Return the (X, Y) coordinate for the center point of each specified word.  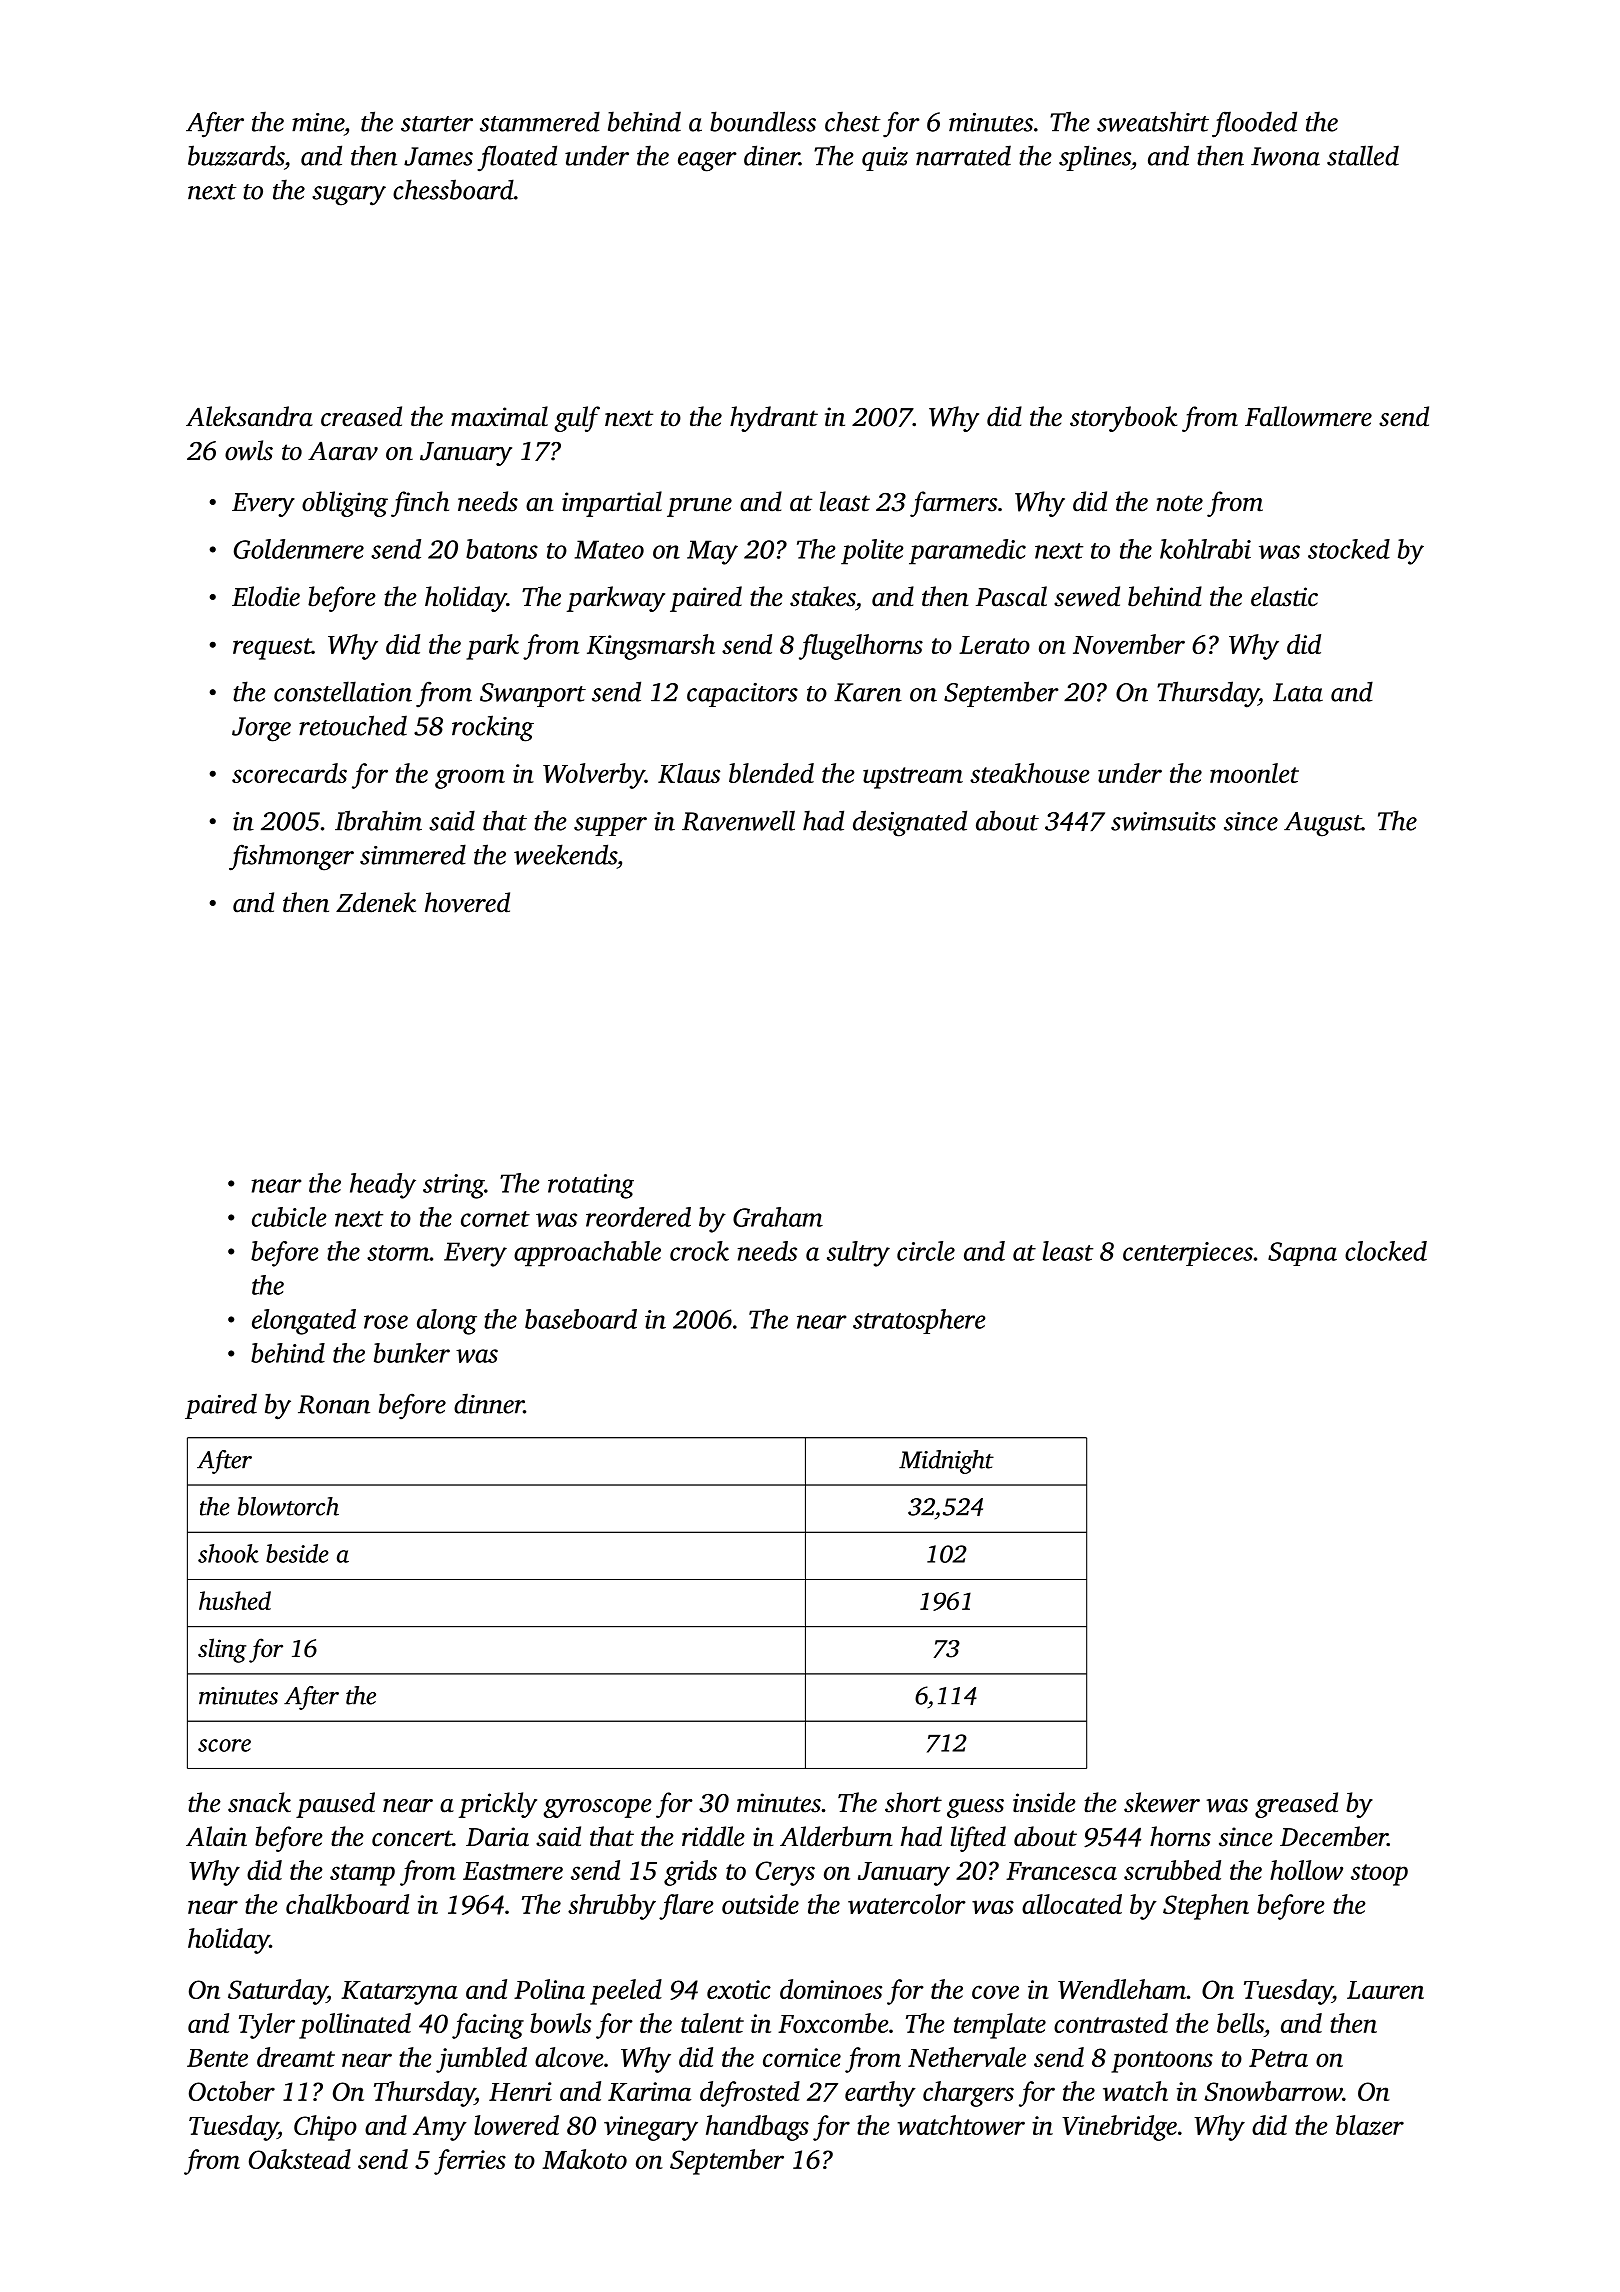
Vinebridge (1119, 2128)
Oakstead (300, 2159)
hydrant (774, 419)
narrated (963, 155)
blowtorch (288, 1506)
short (913, 1802)
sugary (349, 196)
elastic (1284, 596)
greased (1296, 1805)
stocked (1349, 549)
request (272, 649)
